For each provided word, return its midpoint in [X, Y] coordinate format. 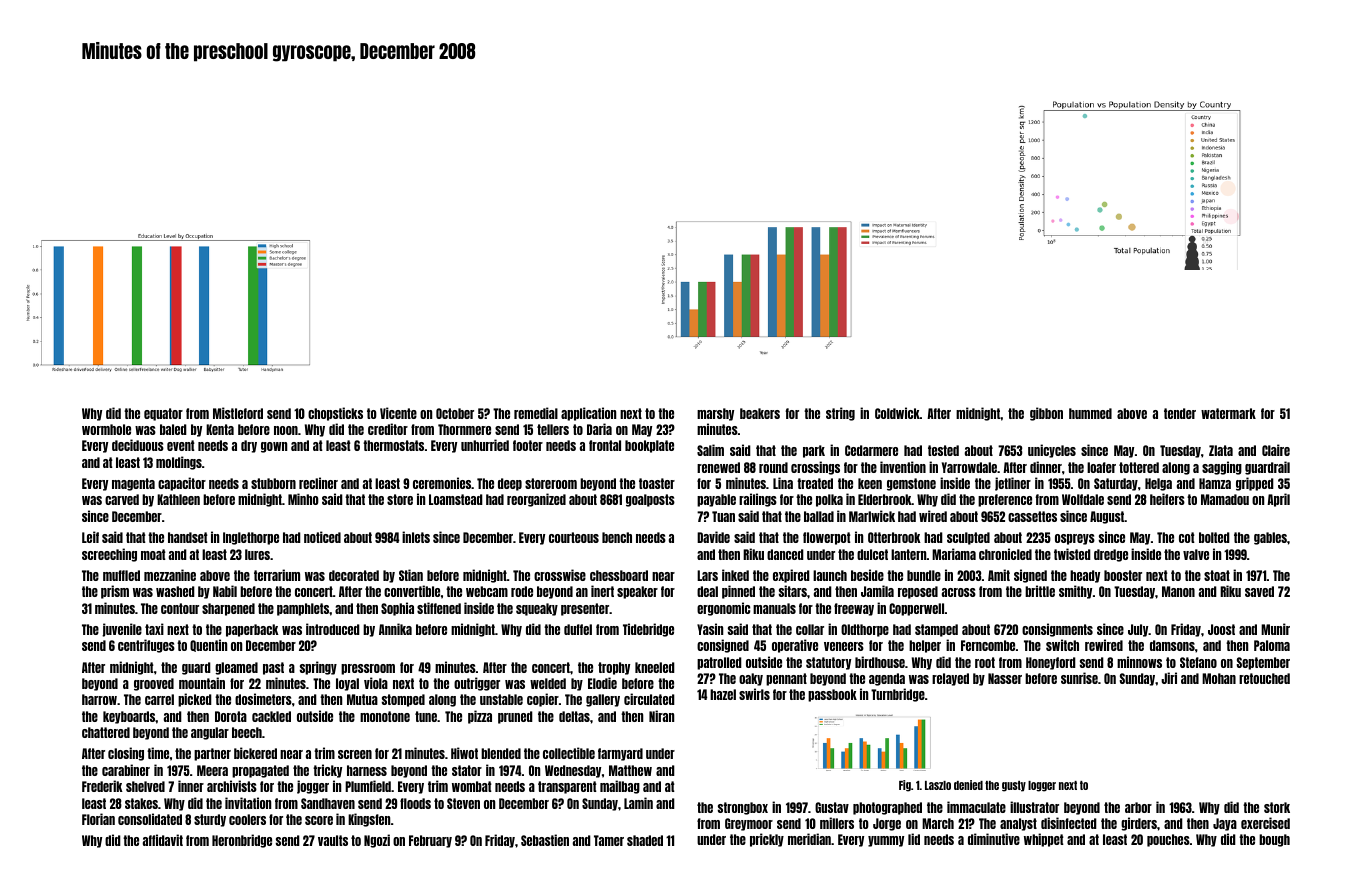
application [588, 414]
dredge [1111, 555]
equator [163, 414]
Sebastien [545, 840]
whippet [1044, 840]
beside [867, 575]
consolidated [150, 819]
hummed [1090, 413]
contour [180, 608]
